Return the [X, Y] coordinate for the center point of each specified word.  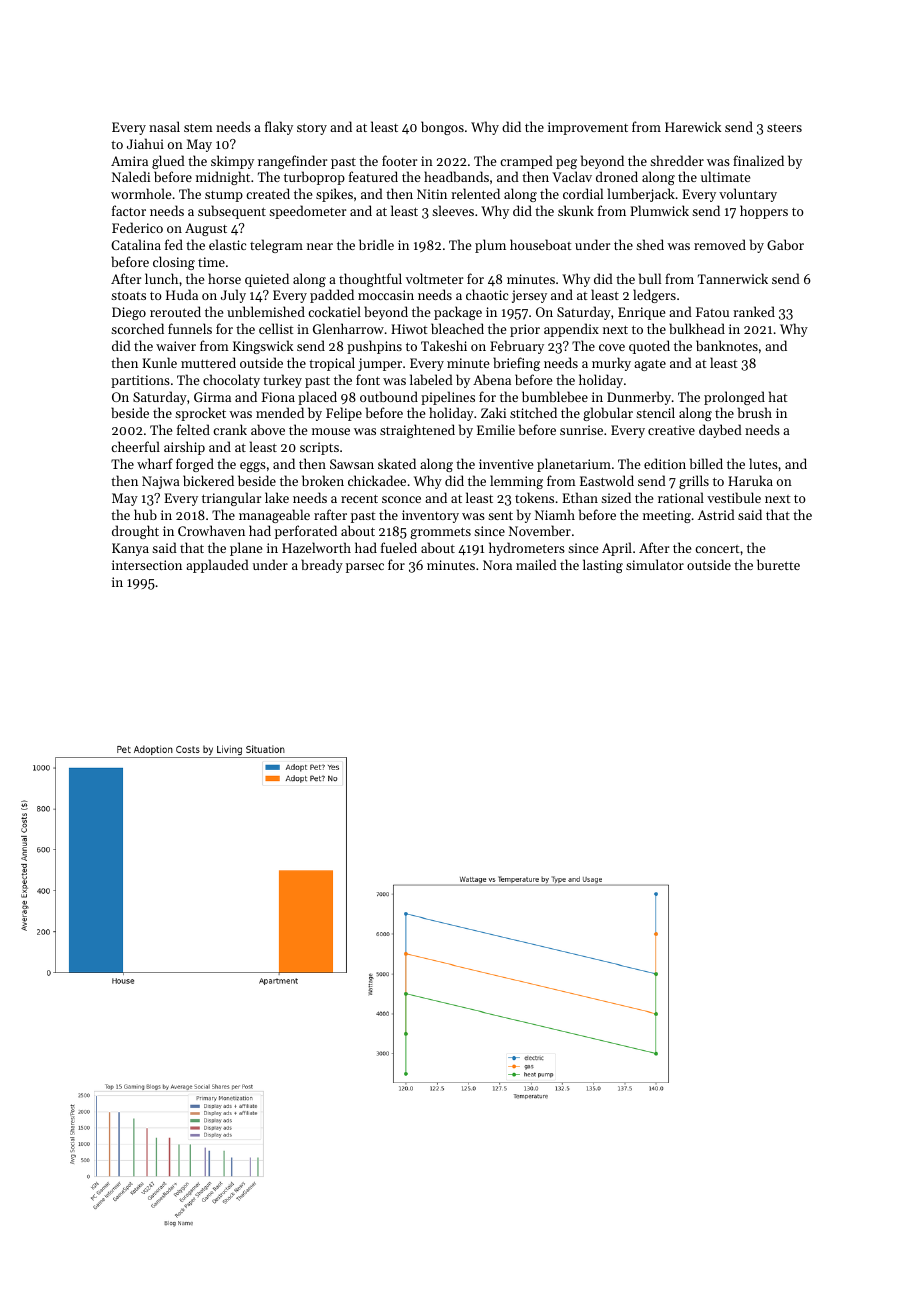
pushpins [374, 347]
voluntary [748, 195]
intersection [147, 565]
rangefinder [292, 162]
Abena [492, 379]
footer [399, 160]
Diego [129, 313]
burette [778, 564]
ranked [754, 311]
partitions [140, 381]
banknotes [727, 345]
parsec [365, 568]
